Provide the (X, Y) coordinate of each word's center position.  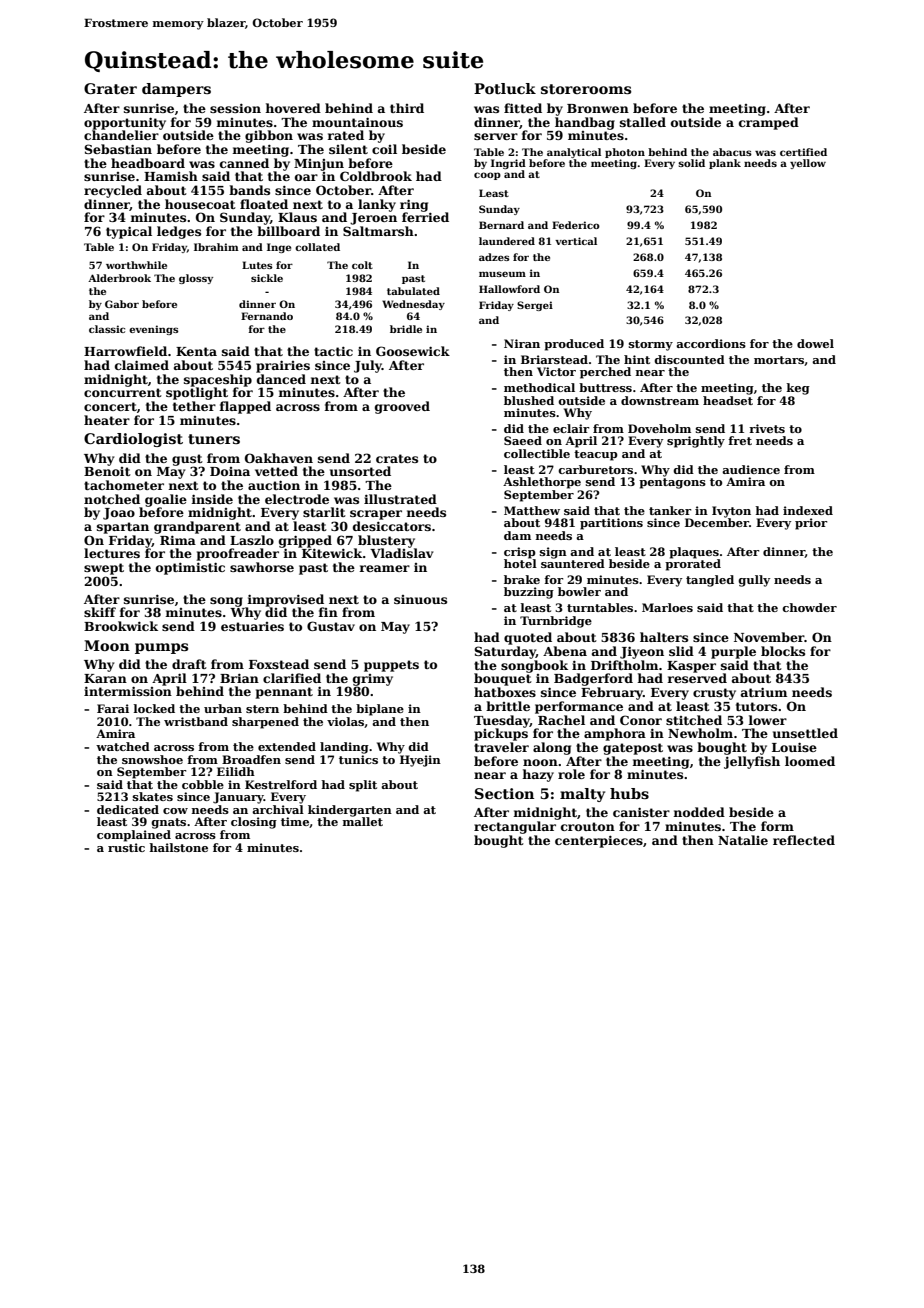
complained (134, 836)
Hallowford (509, 289)
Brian (239, 678)
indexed (808, 510)
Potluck (505, 88)
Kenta (196, 351)
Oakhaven (279, 458)
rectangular (515, 827)
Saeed (523, 440)
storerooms (586, 89)
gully (754, 581)
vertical (576, 241)
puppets (391, 666)
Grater (110, 88)
